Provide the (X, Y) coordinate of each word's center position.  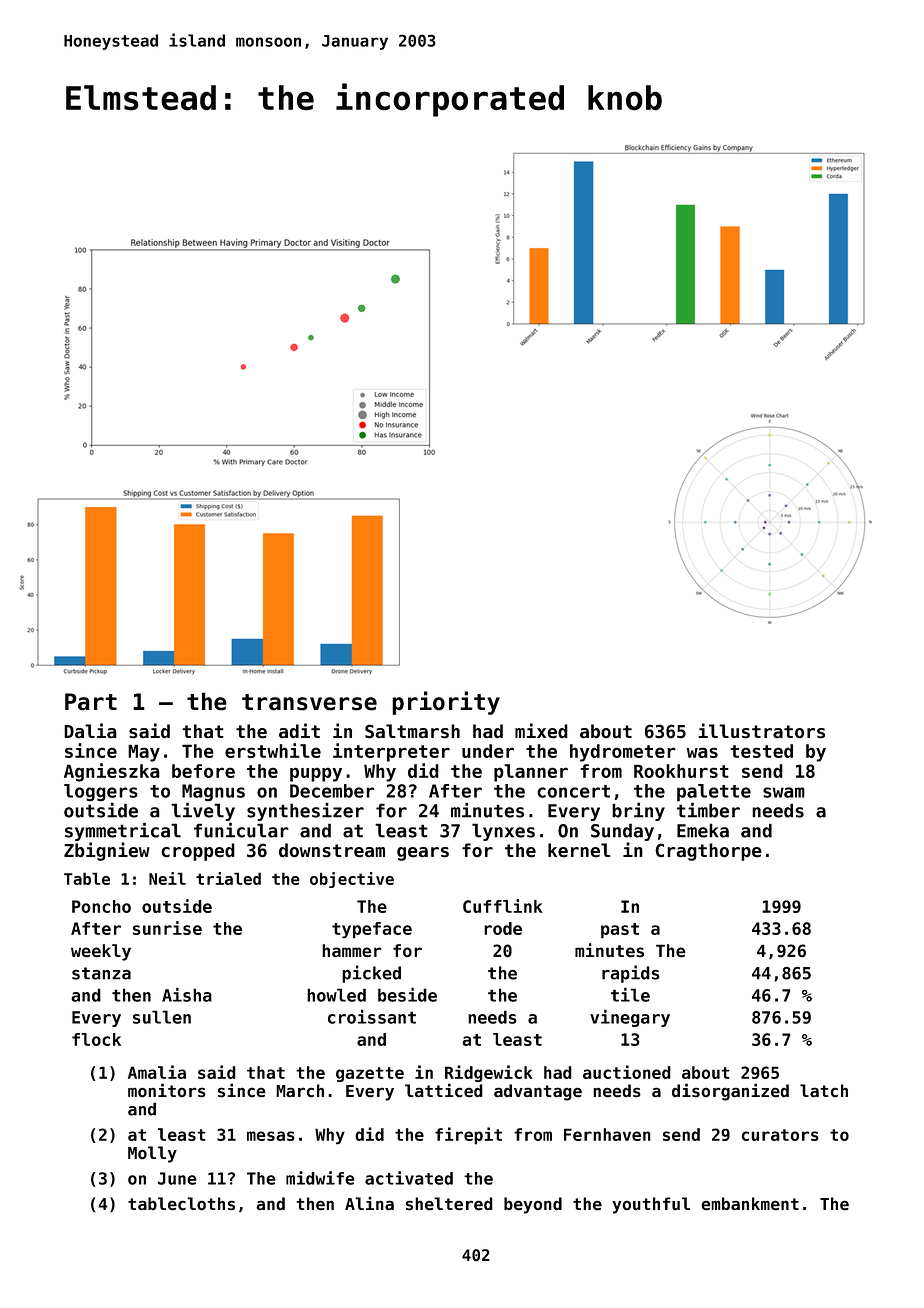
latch (824, 1090)
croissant (372, 1016)
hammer (352, 950)
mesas (271, 1136)
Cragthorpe (708, 852)
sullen (162, 1017)
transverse (309, 702)
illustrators (762, 730)
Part (91, 702)
